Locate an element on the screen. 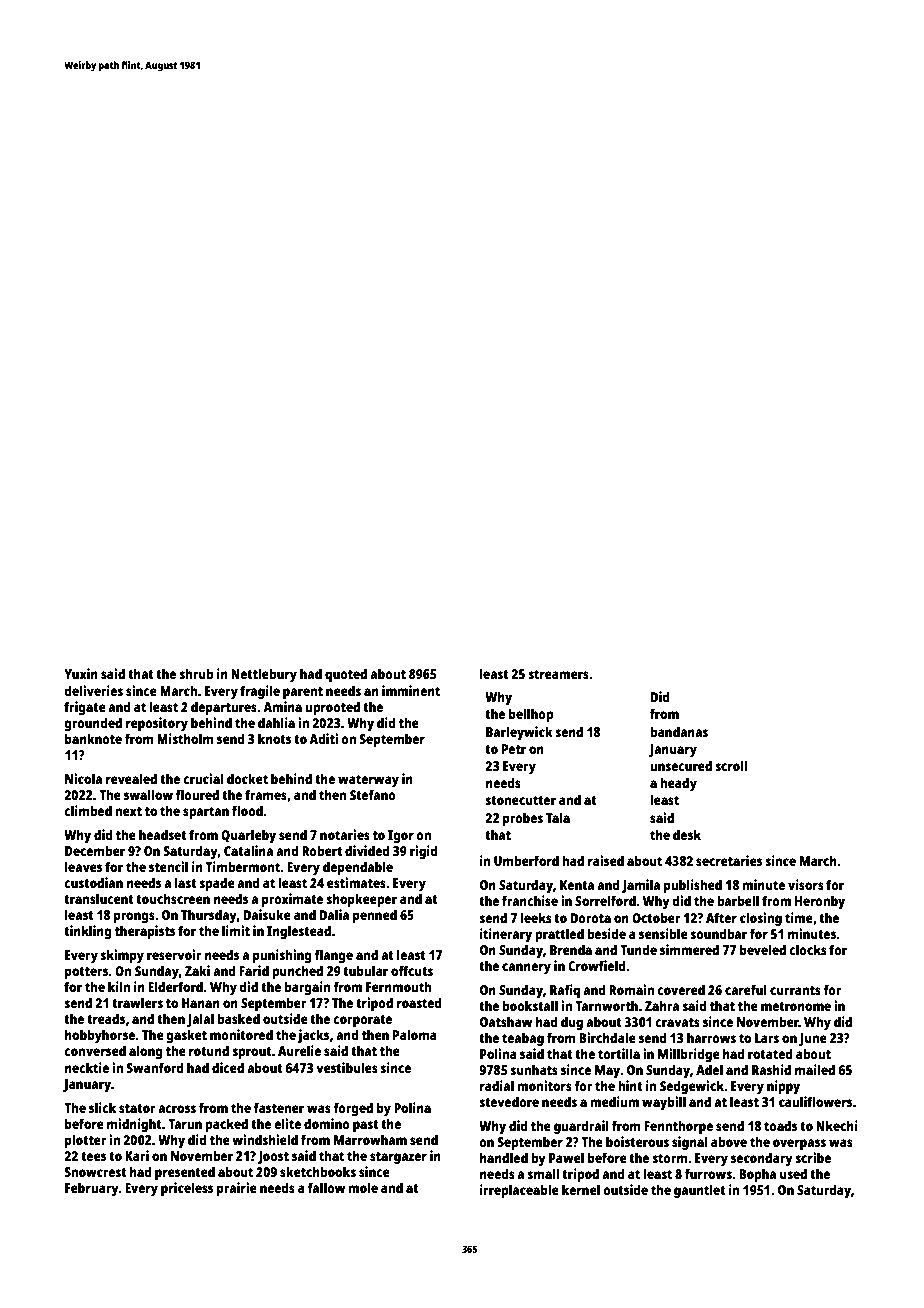 The image size is (924, 1308). bandanas is located at coordinates (679, 731).
